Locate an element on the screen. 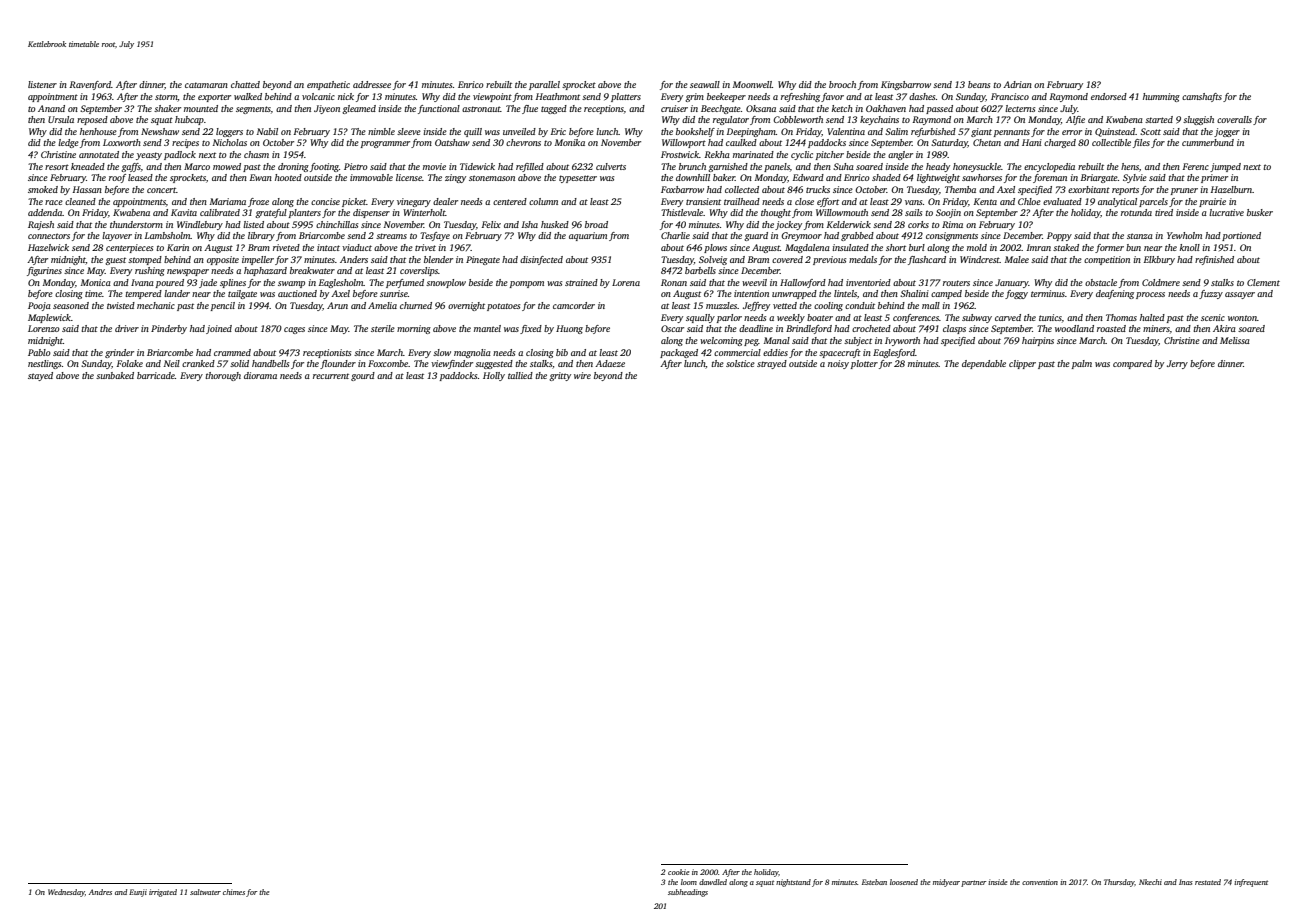 This screenshot has width=1308, height=924. noisy is located at coordinates (838, 364).
